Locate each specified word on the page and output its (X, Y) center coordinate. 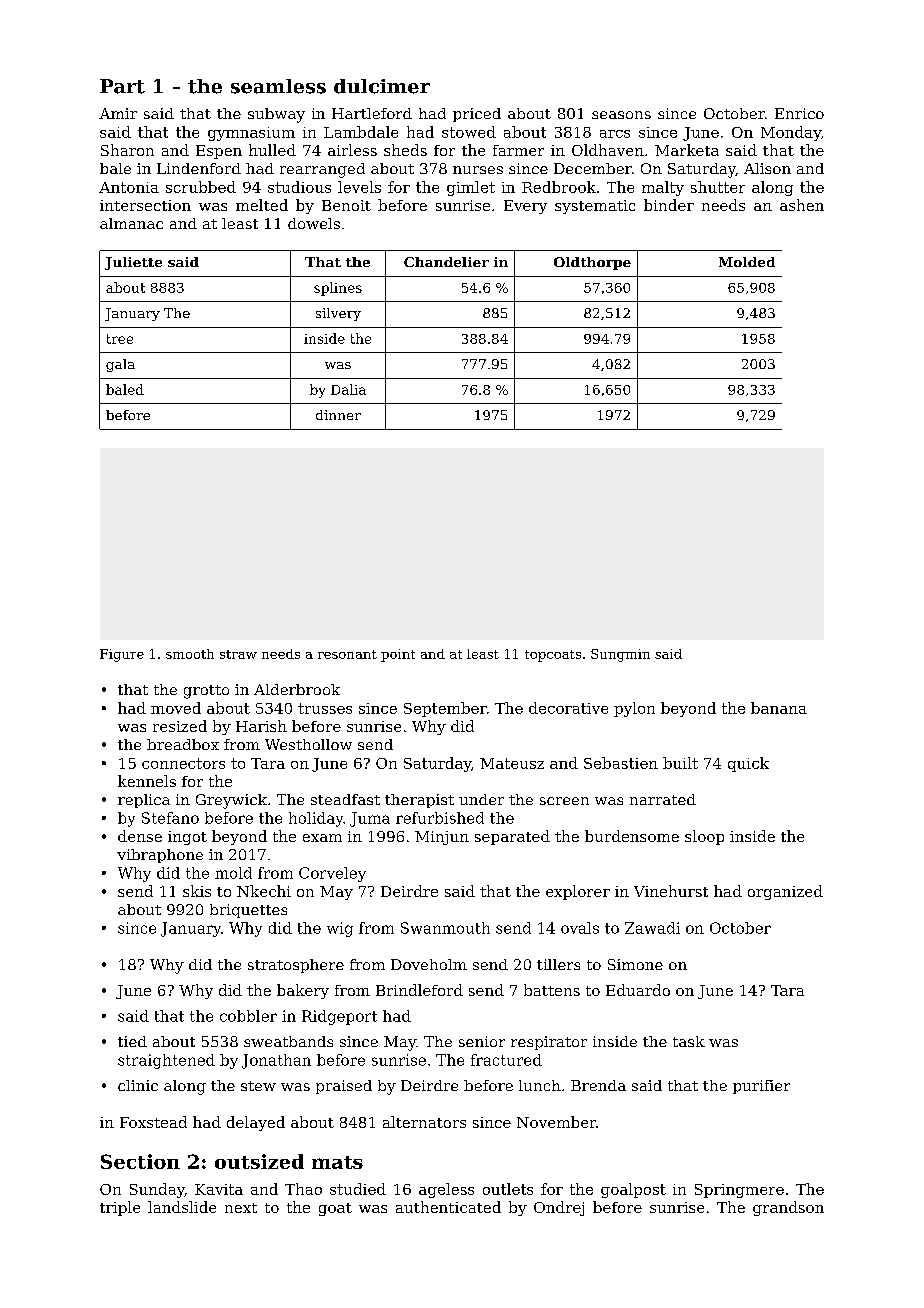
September (445, 709)
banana (779, 708)
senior (482, 1041)
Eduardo (638, 990)
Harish (261, 726)
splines (338, 289)
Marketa (687, 150)
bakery (303, 991)
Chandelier (446, 262)
